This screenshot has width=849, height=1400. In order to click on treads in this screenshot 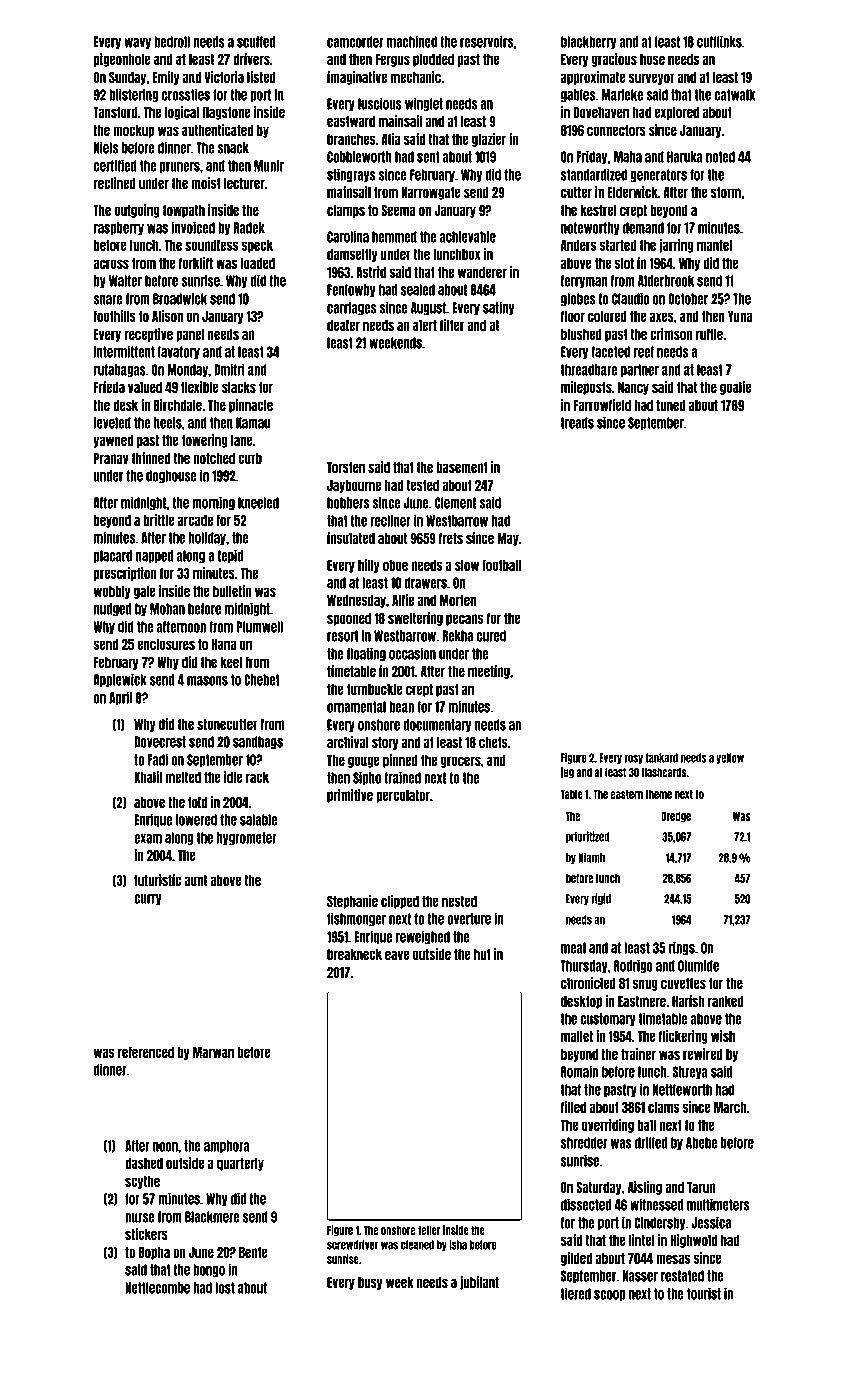, I will do `click(577, 423)`.
